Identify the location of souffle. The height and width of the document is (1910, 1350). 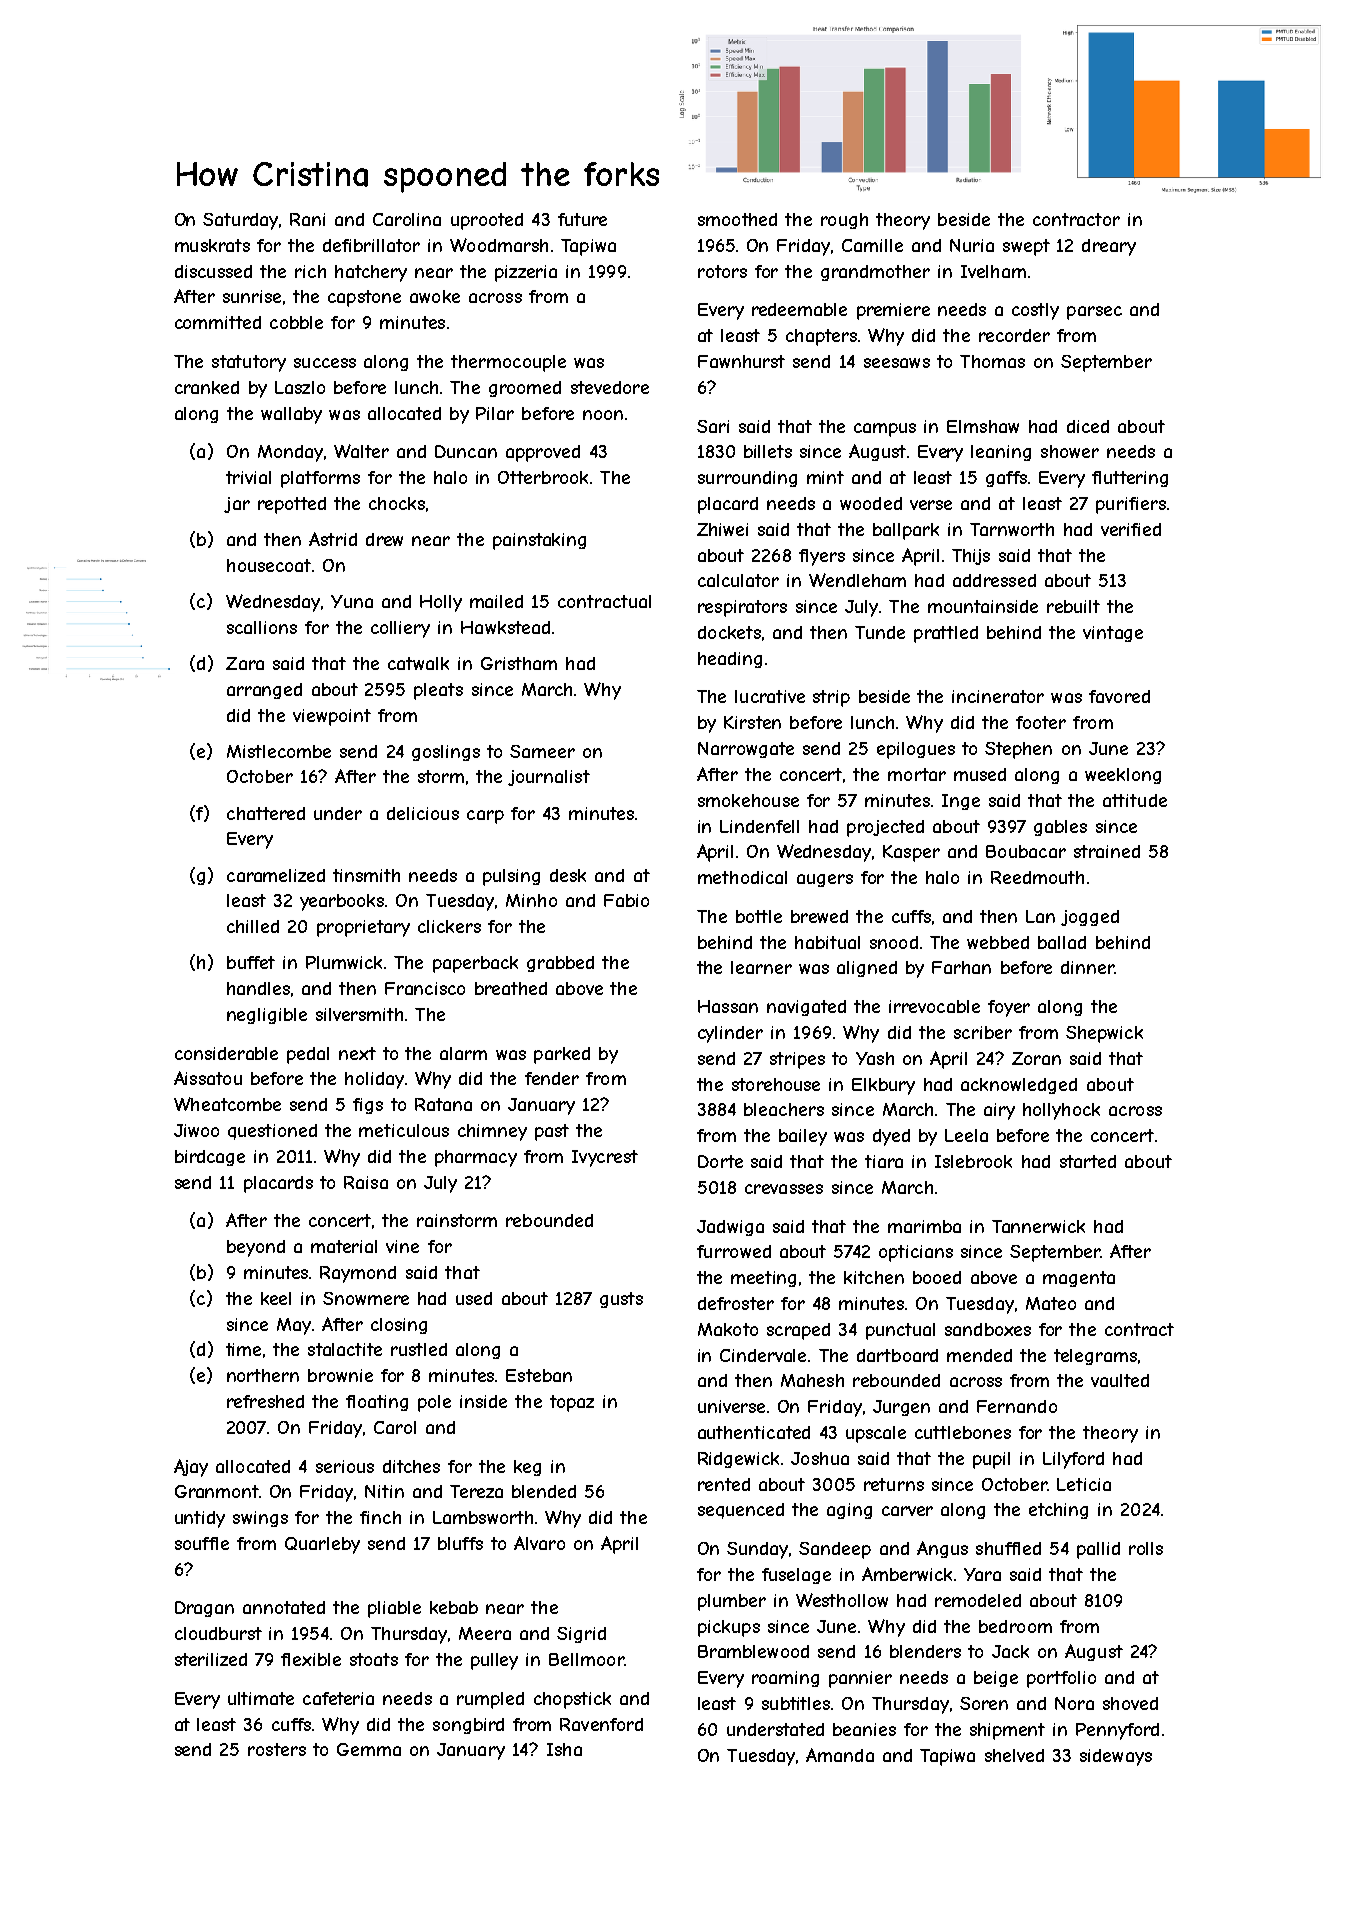
(202, 1543).
